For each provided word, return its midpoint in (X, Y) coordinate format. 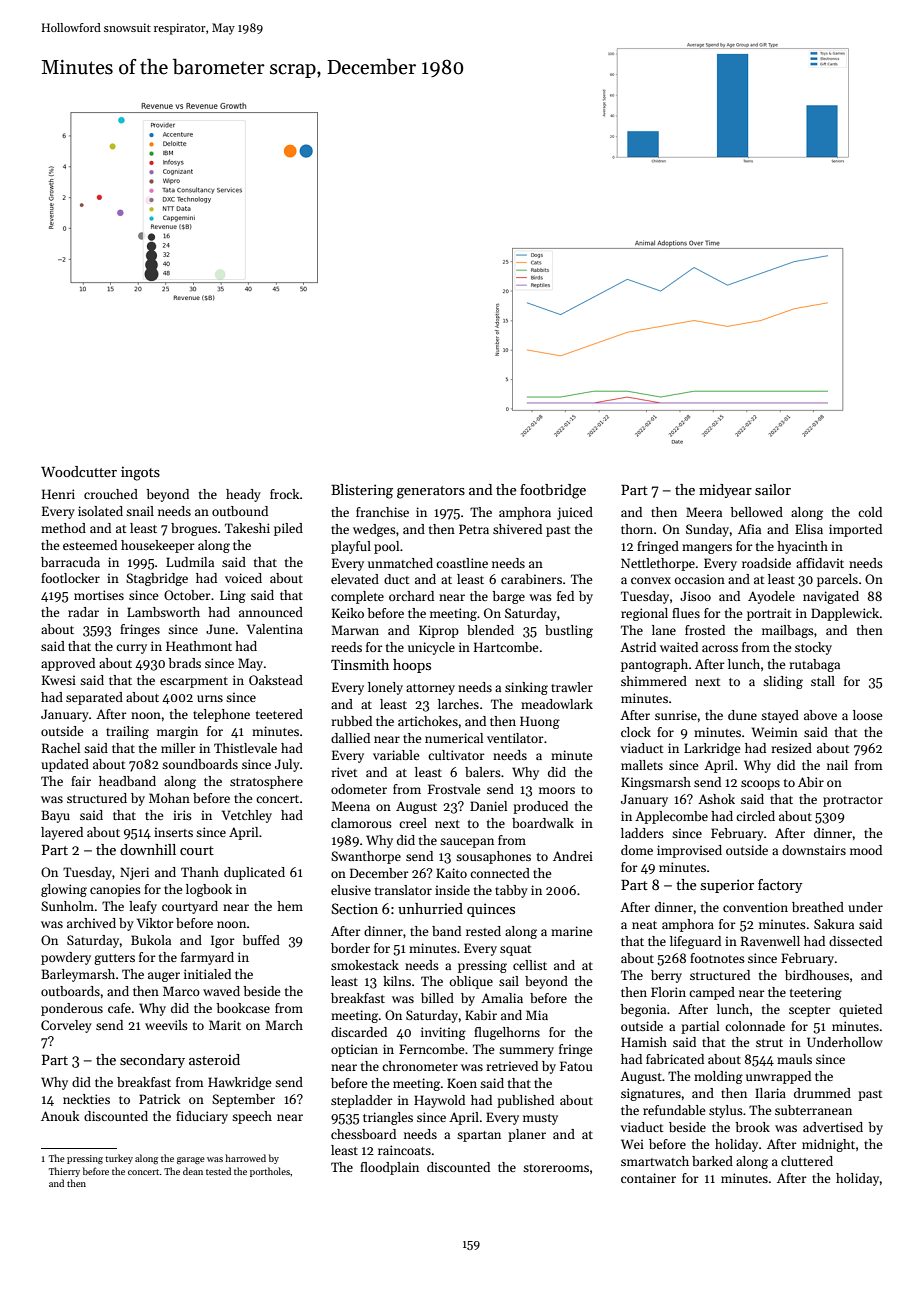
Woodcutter (79, 471)
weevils (166, 1025)
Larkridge (712, 749)
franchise (382, 512)
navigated (831, 597)
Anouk (60, 1116)
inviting (443, 1033)
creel (413, 823)
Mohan (169, 798)
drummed (822, 1093)
